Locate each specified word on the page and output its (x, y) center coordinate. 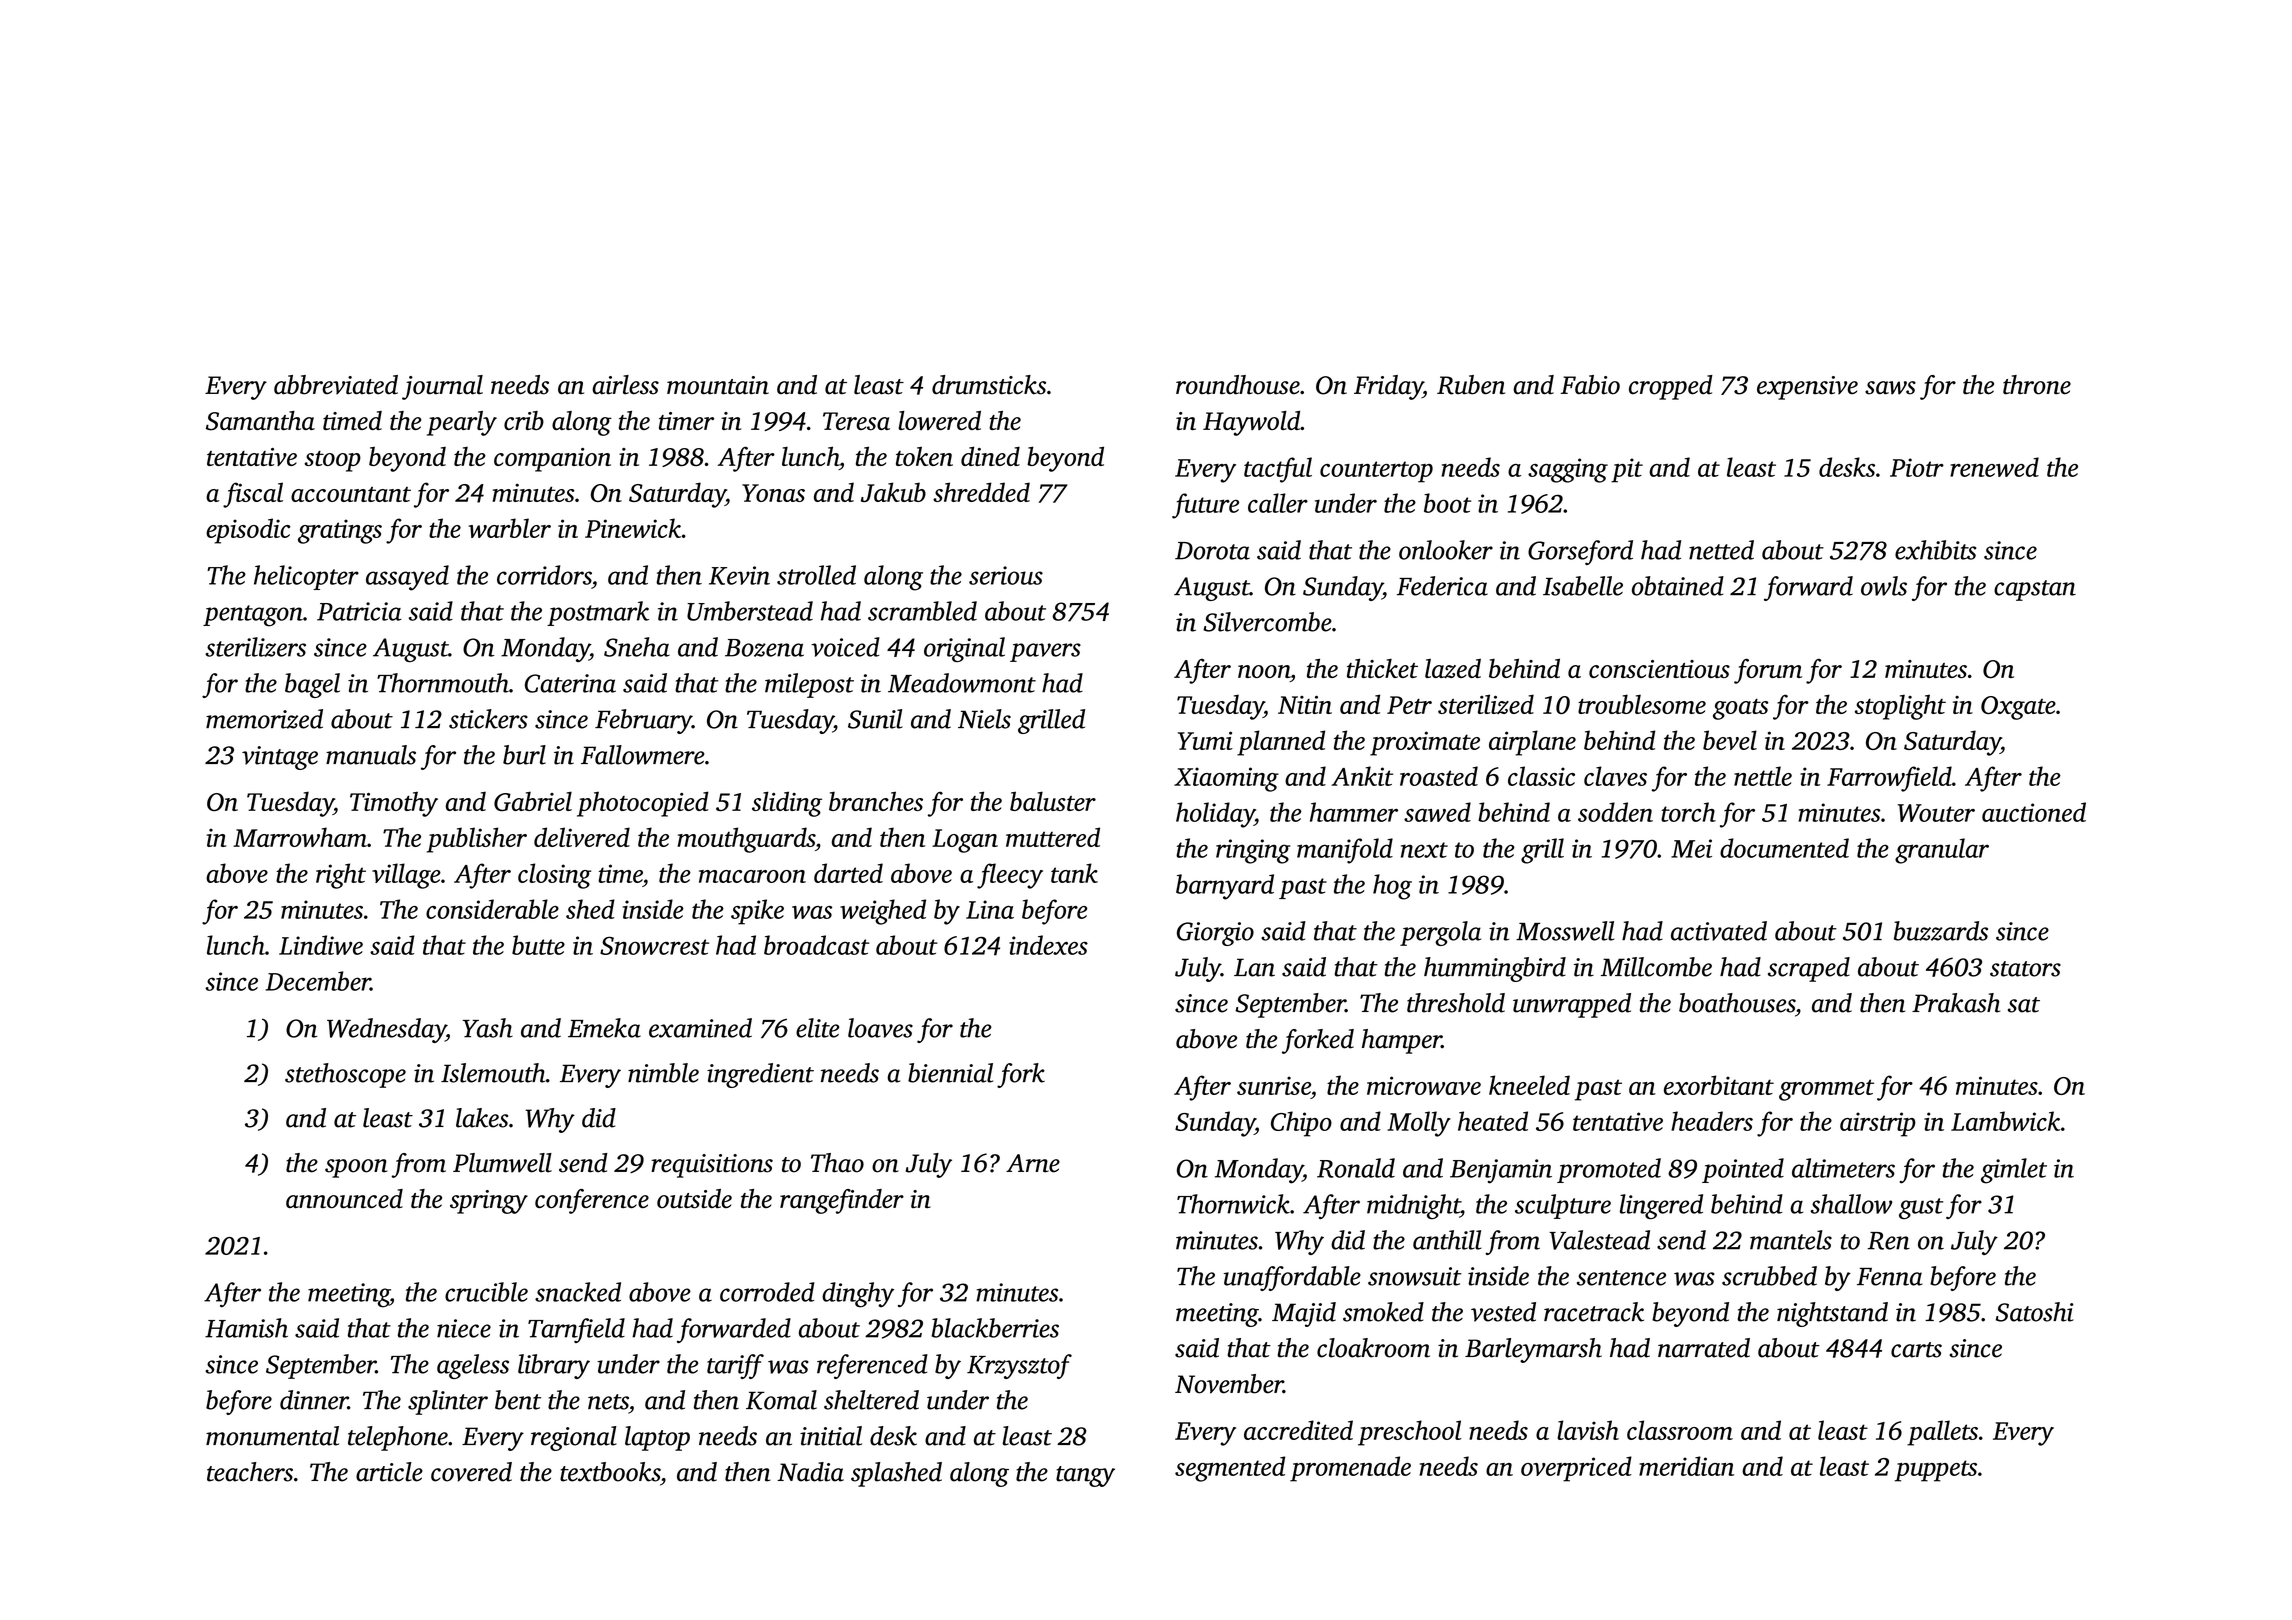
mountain (718, 385)
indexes (1048, 945)
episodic (248, 531)
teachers (250, 1472)
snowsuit (1415, 1276)
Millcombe (1656, 967)
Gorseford (1580, 552)
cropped (1671, 387)
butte (538, 945)
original (964, 649)
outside (694, 1199)
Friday (1388, 387)
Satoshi (2035, 1312)
